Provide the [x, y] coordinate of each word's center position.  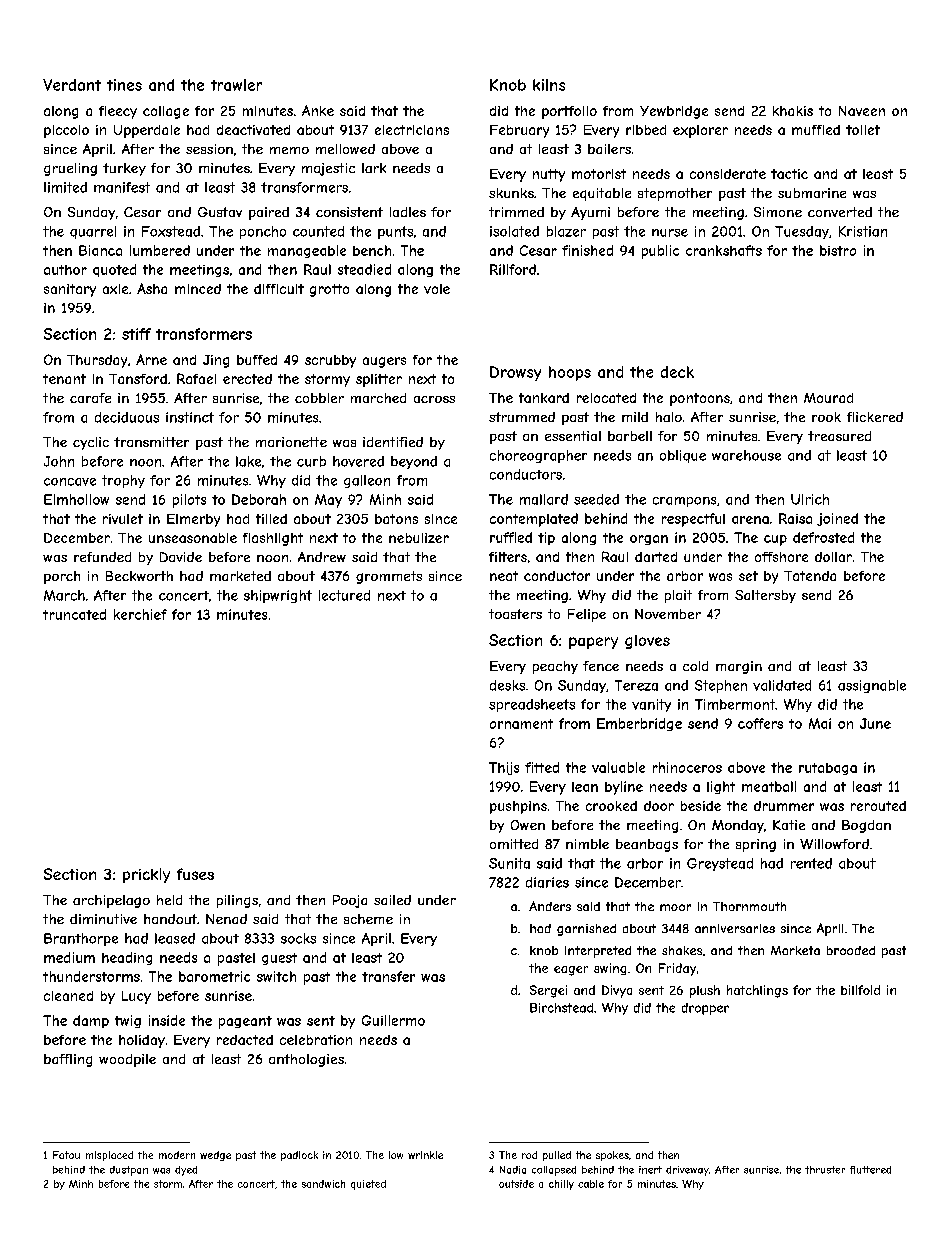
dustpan [129, 1171]
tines [124, 85]
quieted [368, 1185]
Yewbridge [674, 112]
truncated [74, 614]
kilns [549, 85]
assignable [872, 686]
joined [837, 519]
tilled [271, 519]
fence [601, 666]
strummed [522, 417]
